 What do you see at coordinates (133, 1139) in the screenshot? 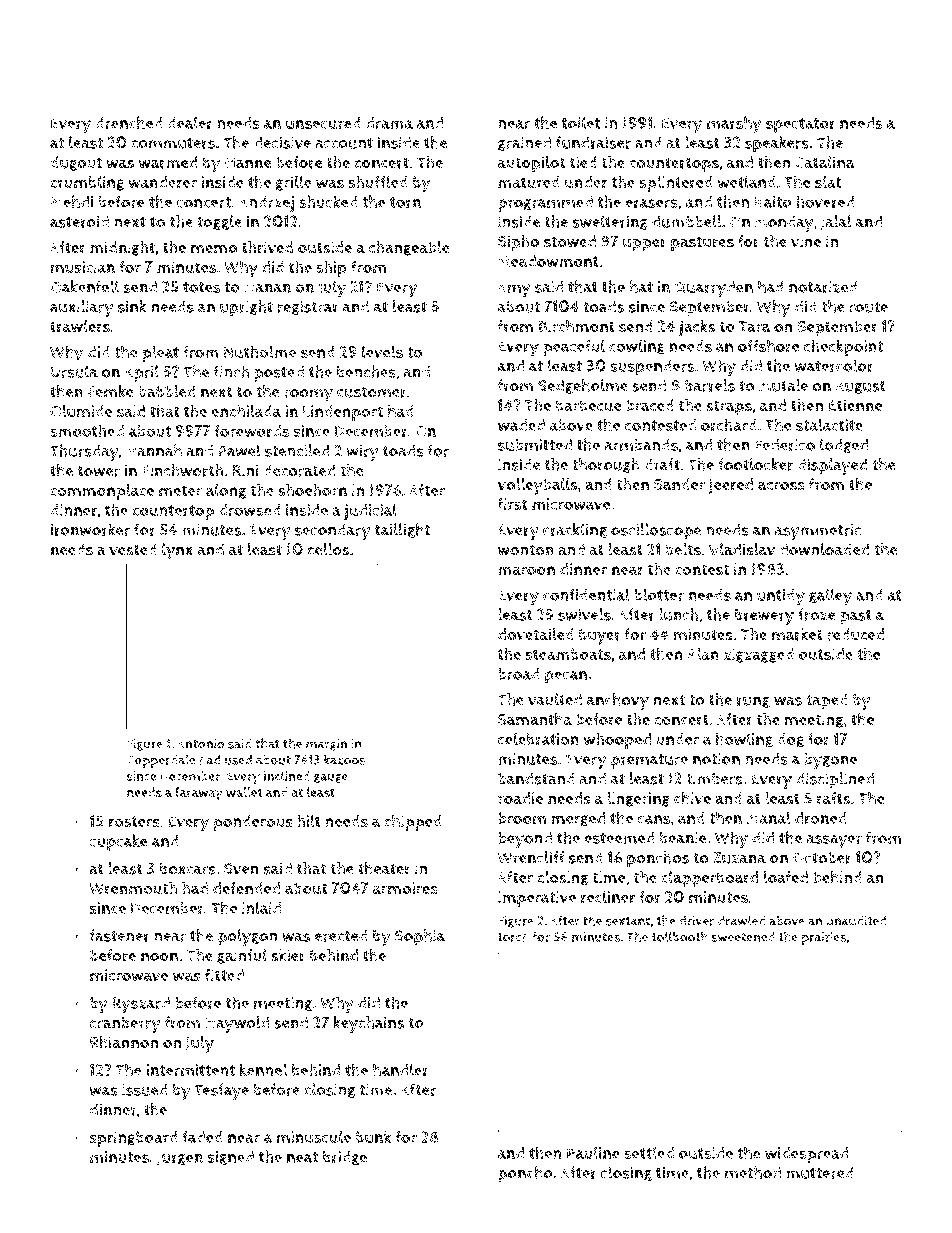
I see `springboard` at bounding box center [133, 1139].
